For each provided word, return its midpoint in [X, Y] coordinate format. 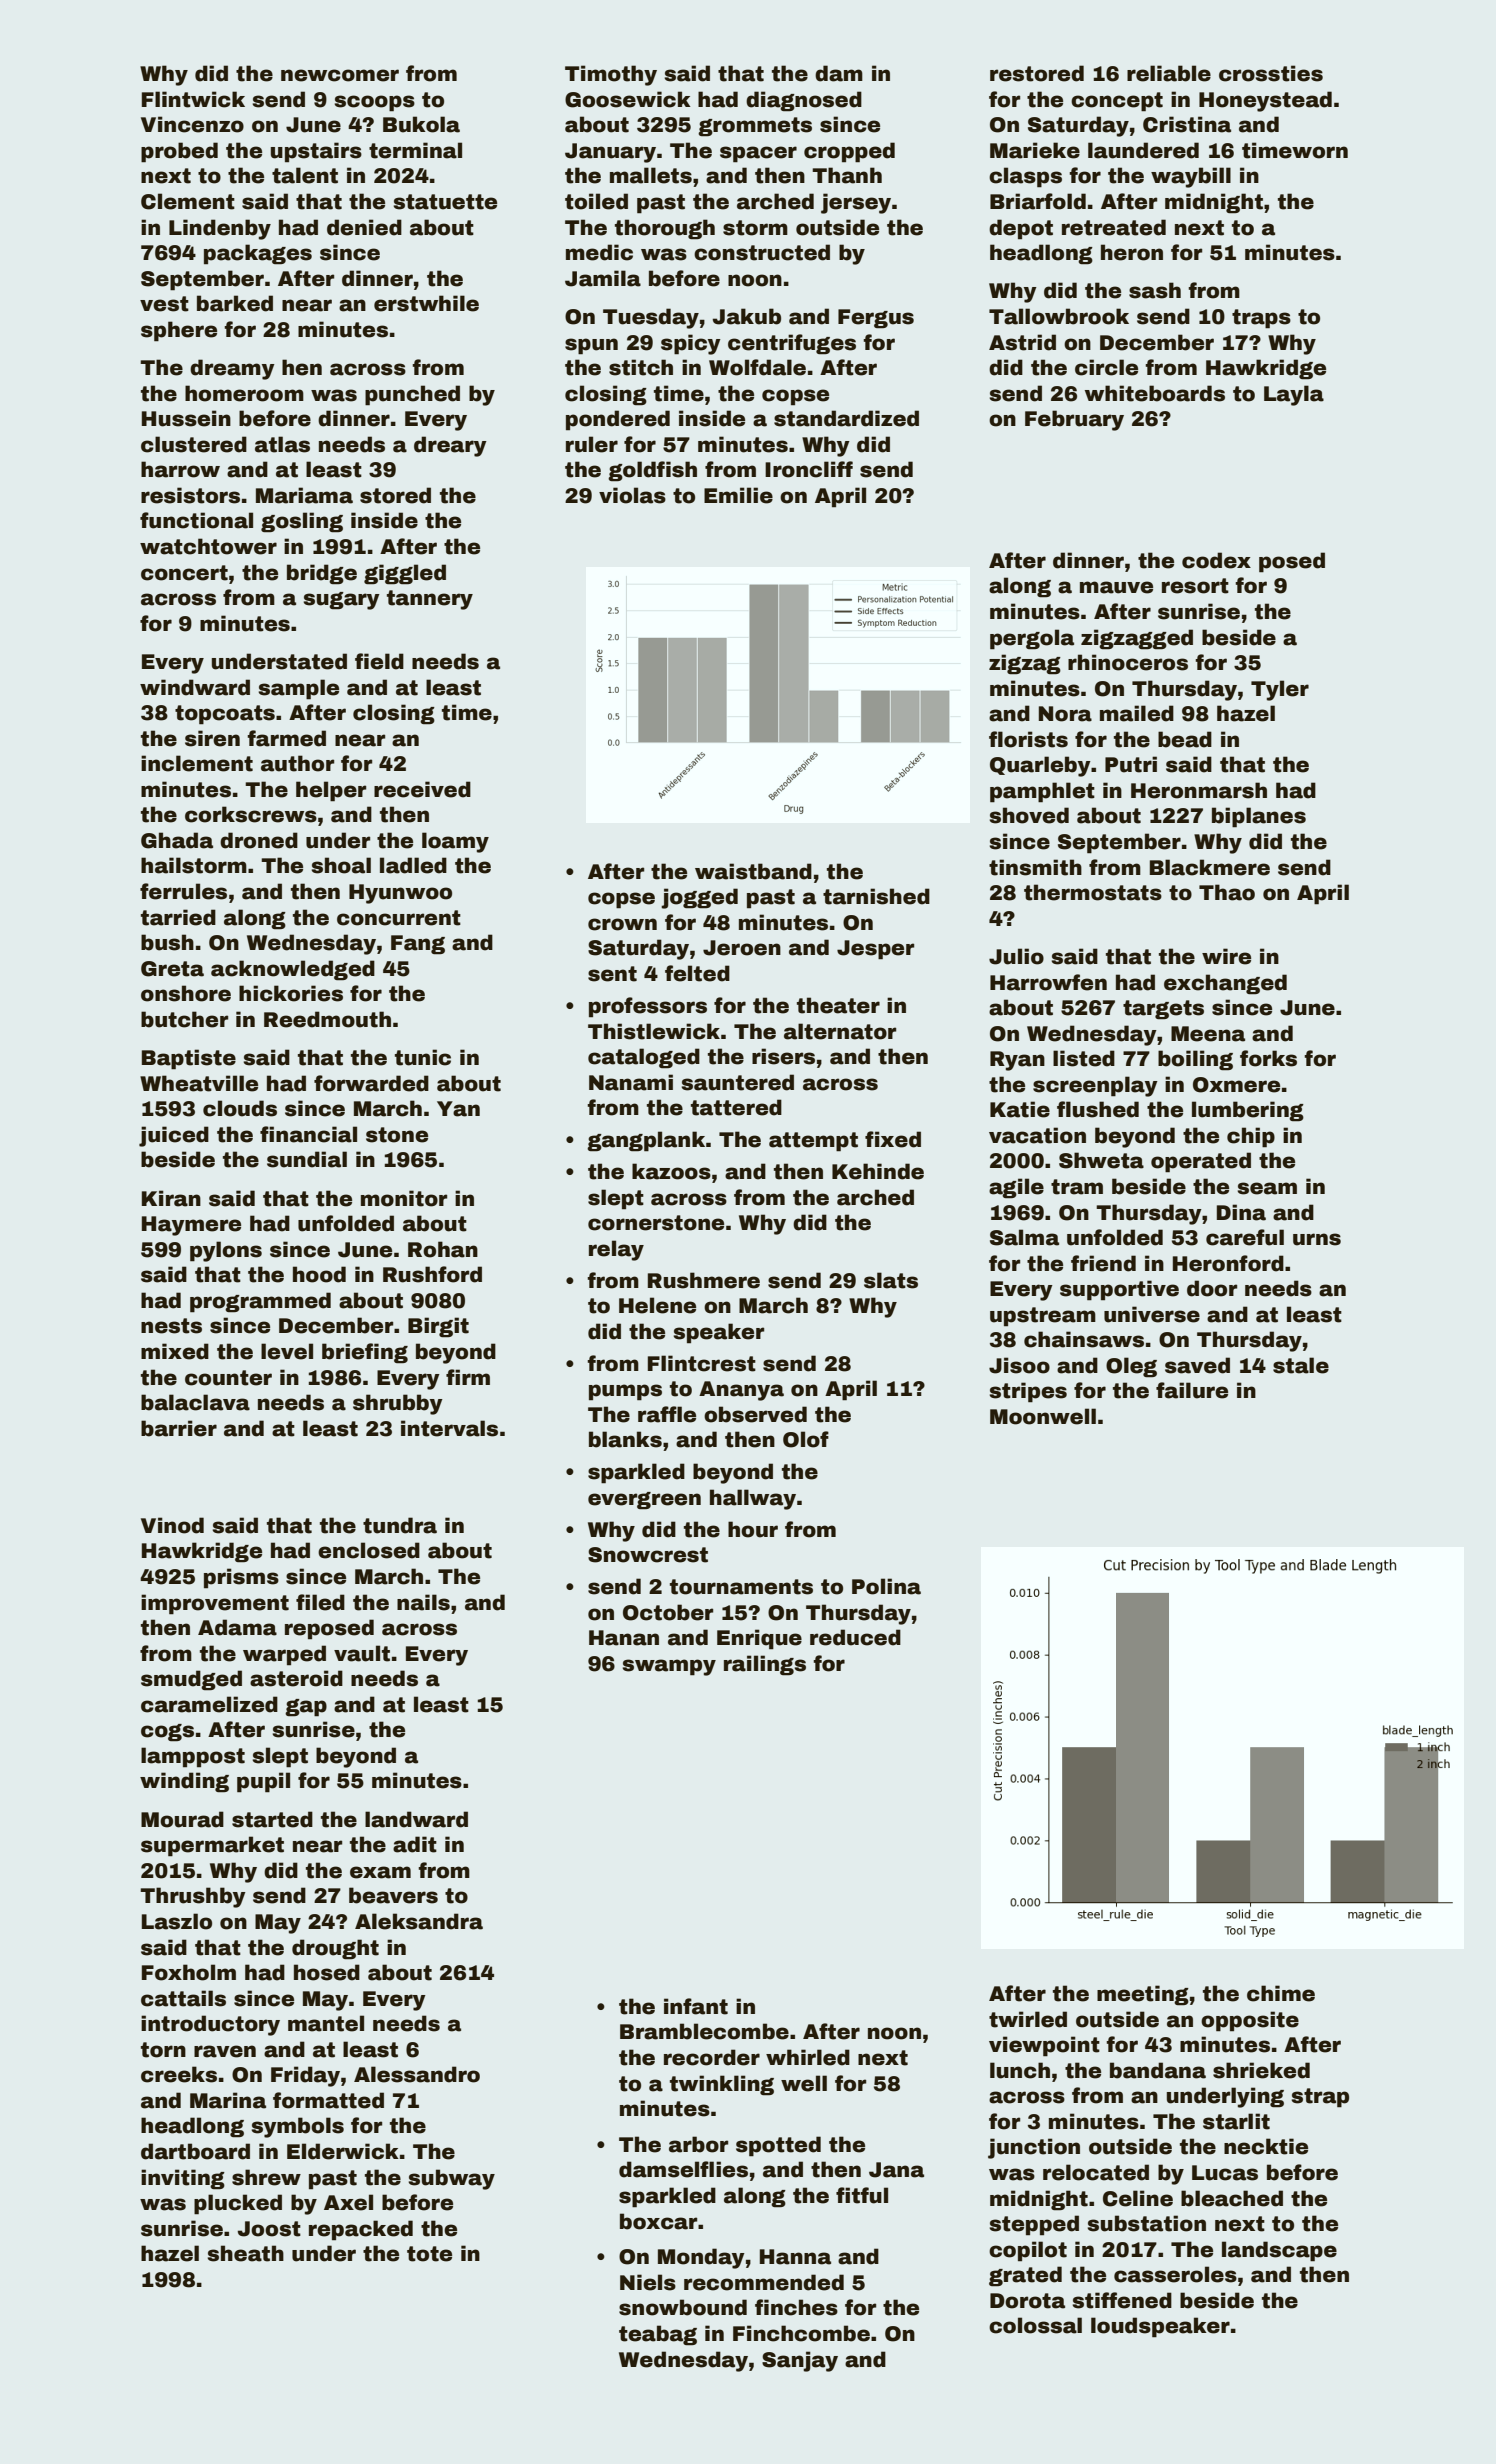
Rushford [432, 1274]
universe [1152, 1314]
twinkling [722, 2085]
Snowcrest [648, 1555]
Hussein [186, 418]
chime [1281, 1993]
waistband [753, 871]
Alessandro [417, 2074]
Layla [1294, 395]
